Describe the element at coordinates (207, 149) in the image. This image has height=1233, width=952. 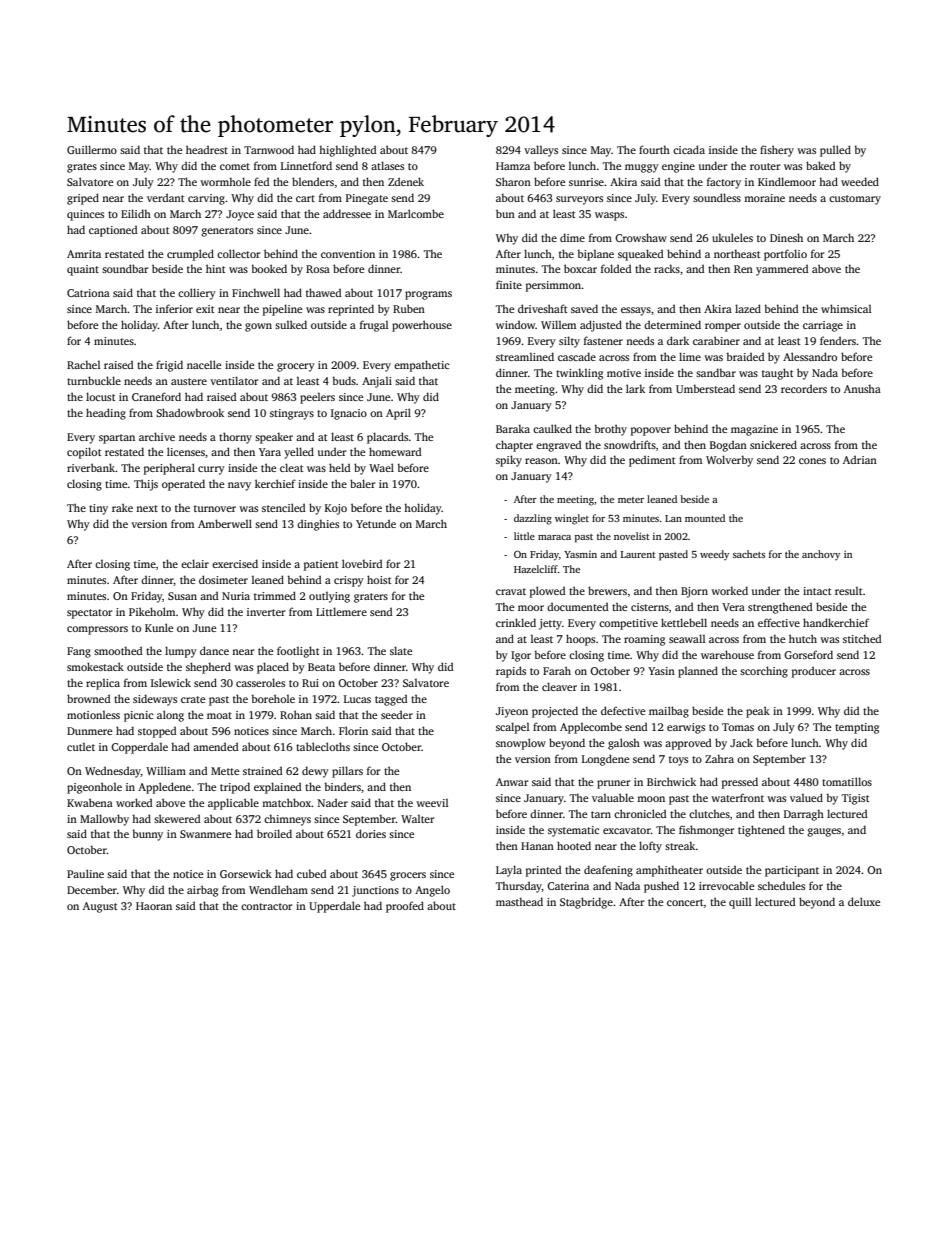
I see `headrest` at that location.
